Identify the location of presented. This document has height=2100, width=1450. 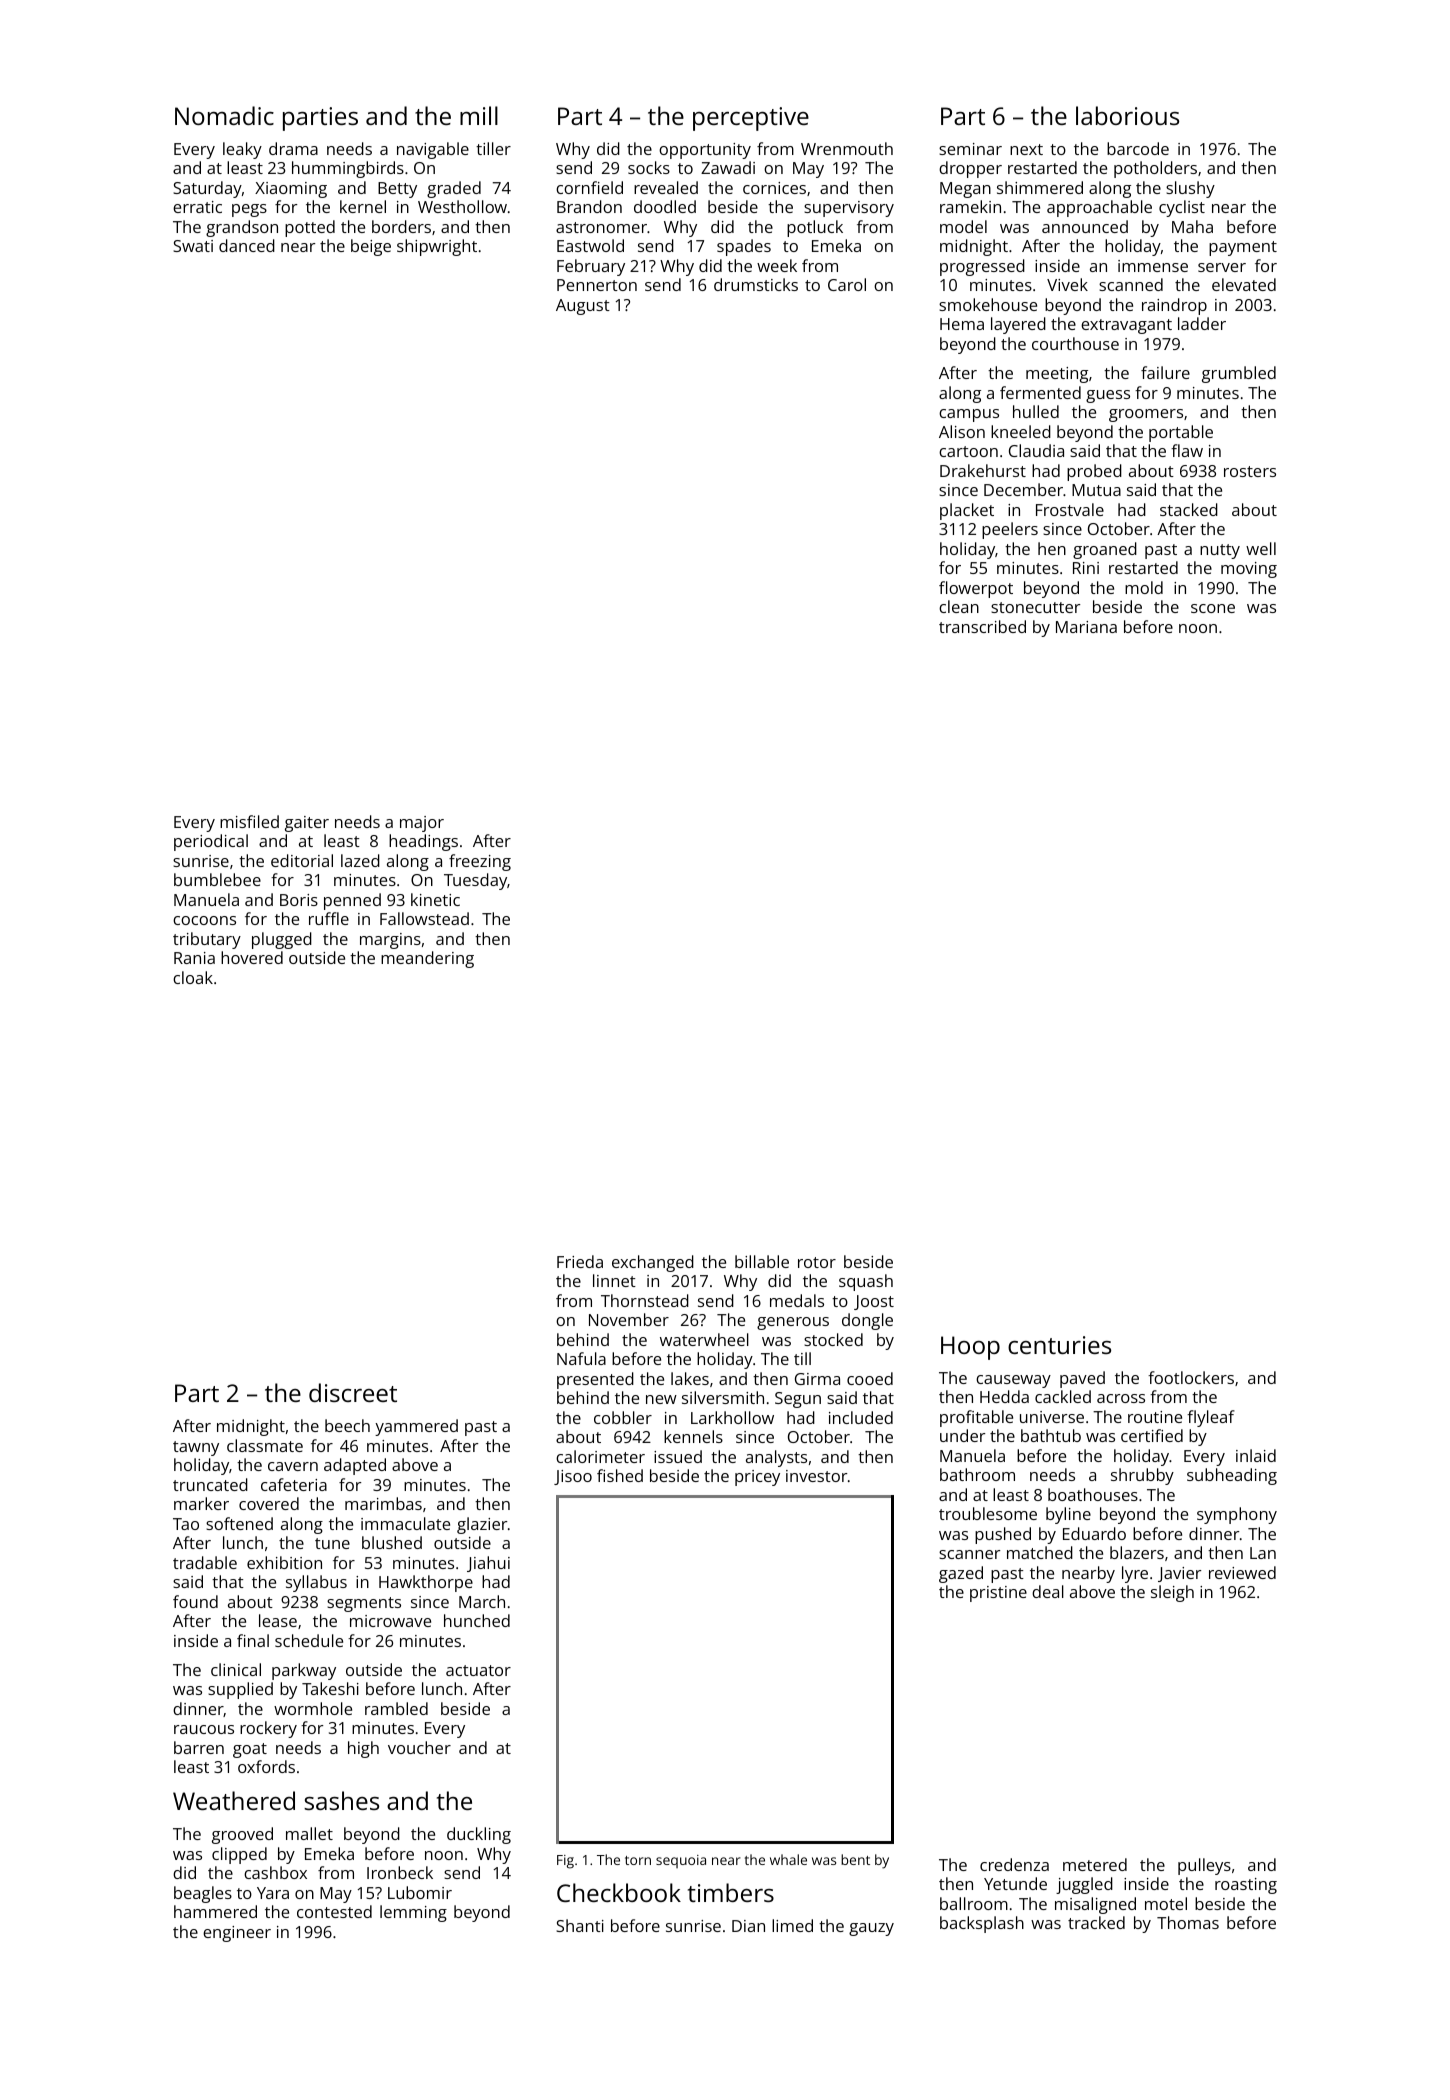
(595, 1380).
